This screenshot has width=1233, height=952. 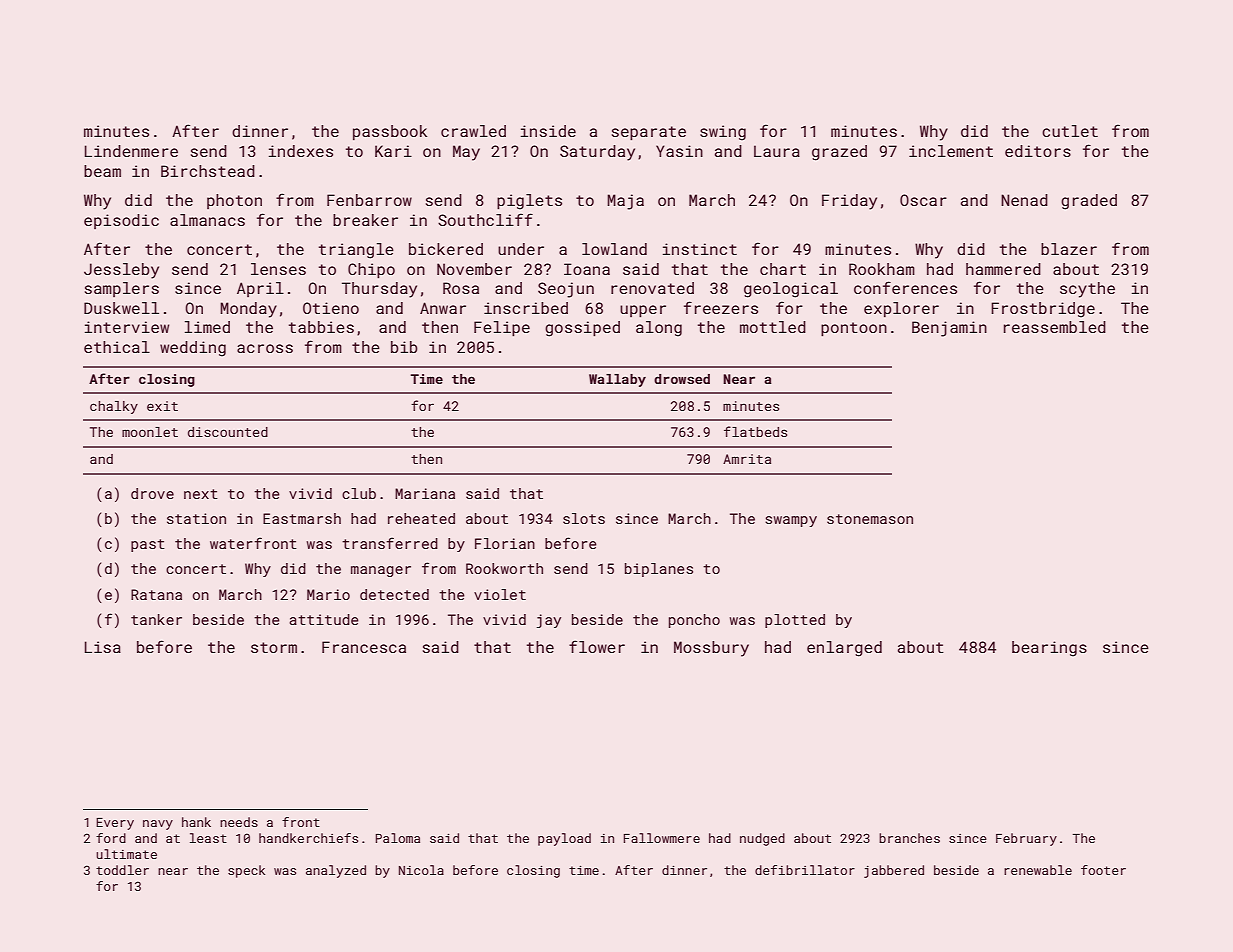 I want to click on swing, so click(x=723, y=133).
